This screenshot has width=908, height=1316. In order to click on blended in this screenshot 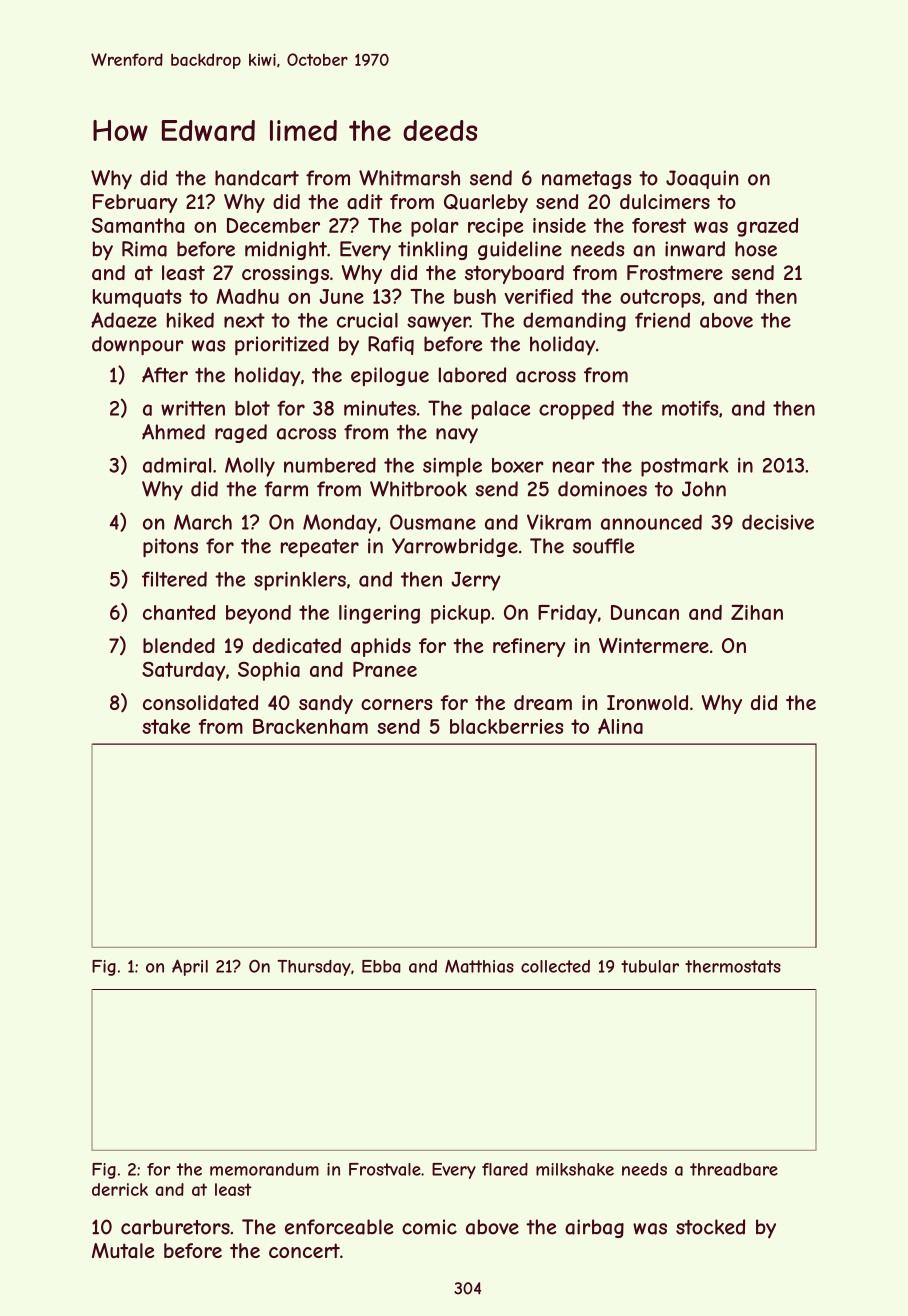, I will do `click(179, 645)`.
